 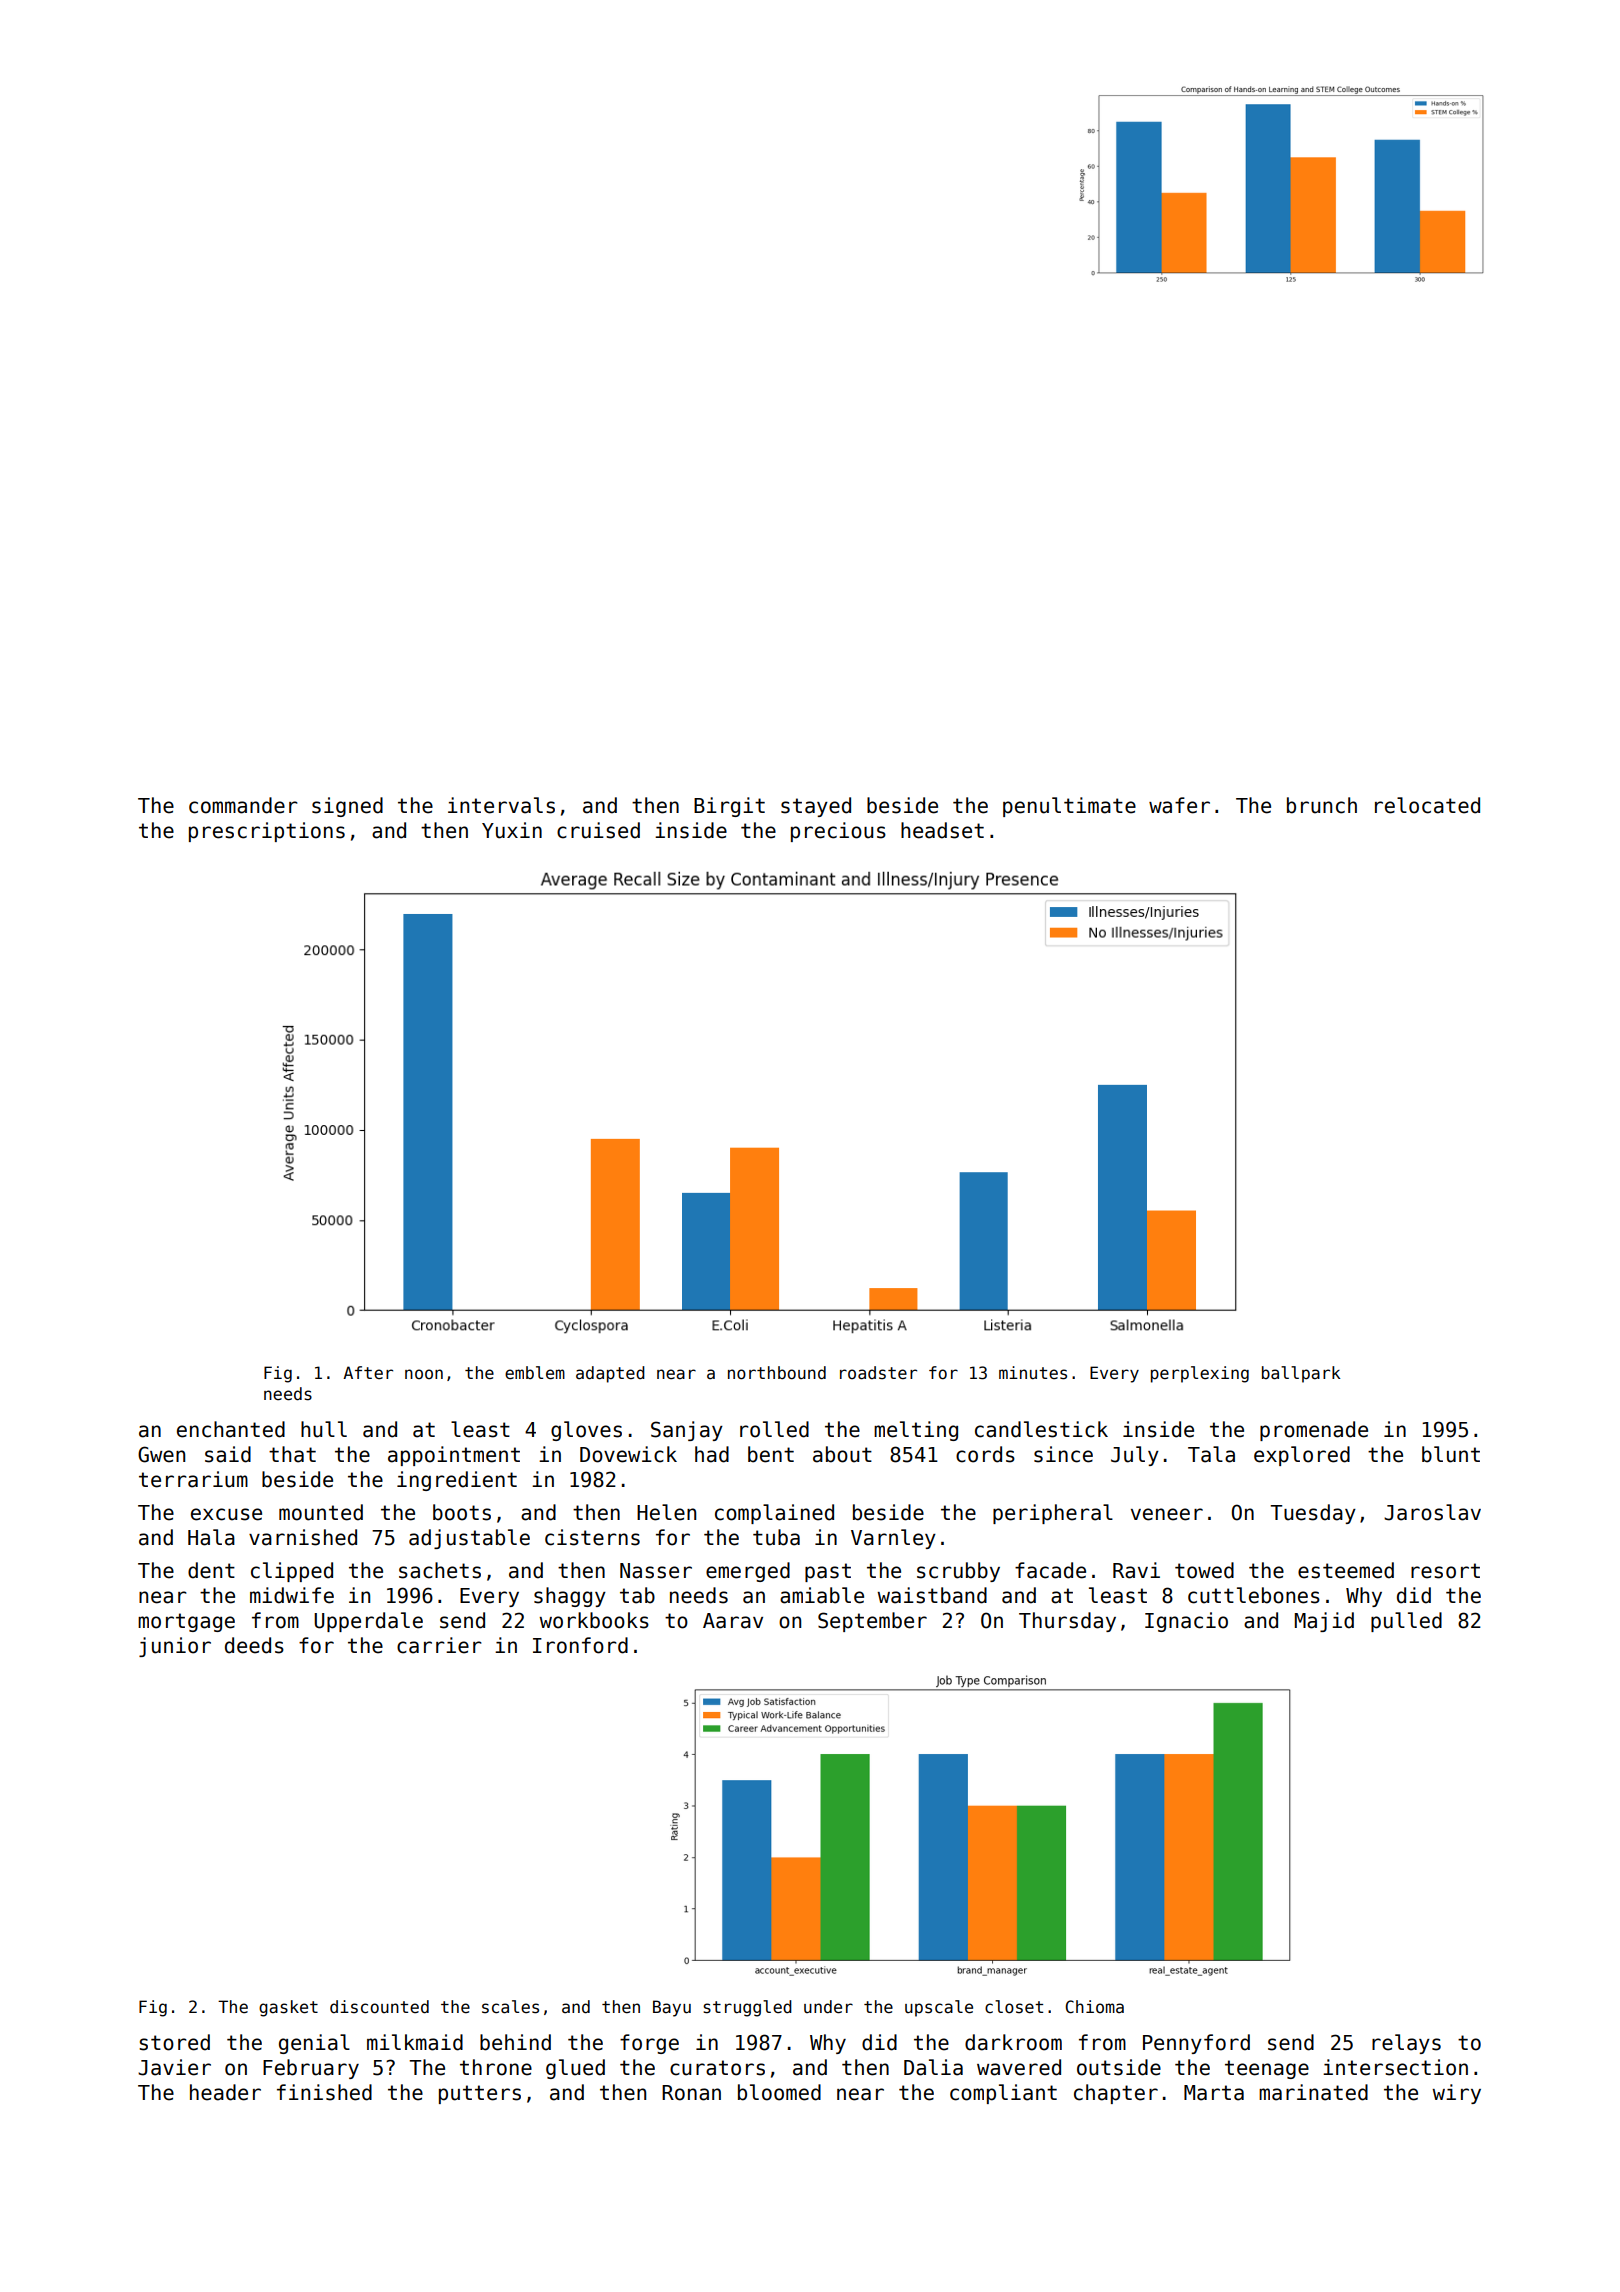 I want to click on prescriptions, so click(x=267, y=832).
